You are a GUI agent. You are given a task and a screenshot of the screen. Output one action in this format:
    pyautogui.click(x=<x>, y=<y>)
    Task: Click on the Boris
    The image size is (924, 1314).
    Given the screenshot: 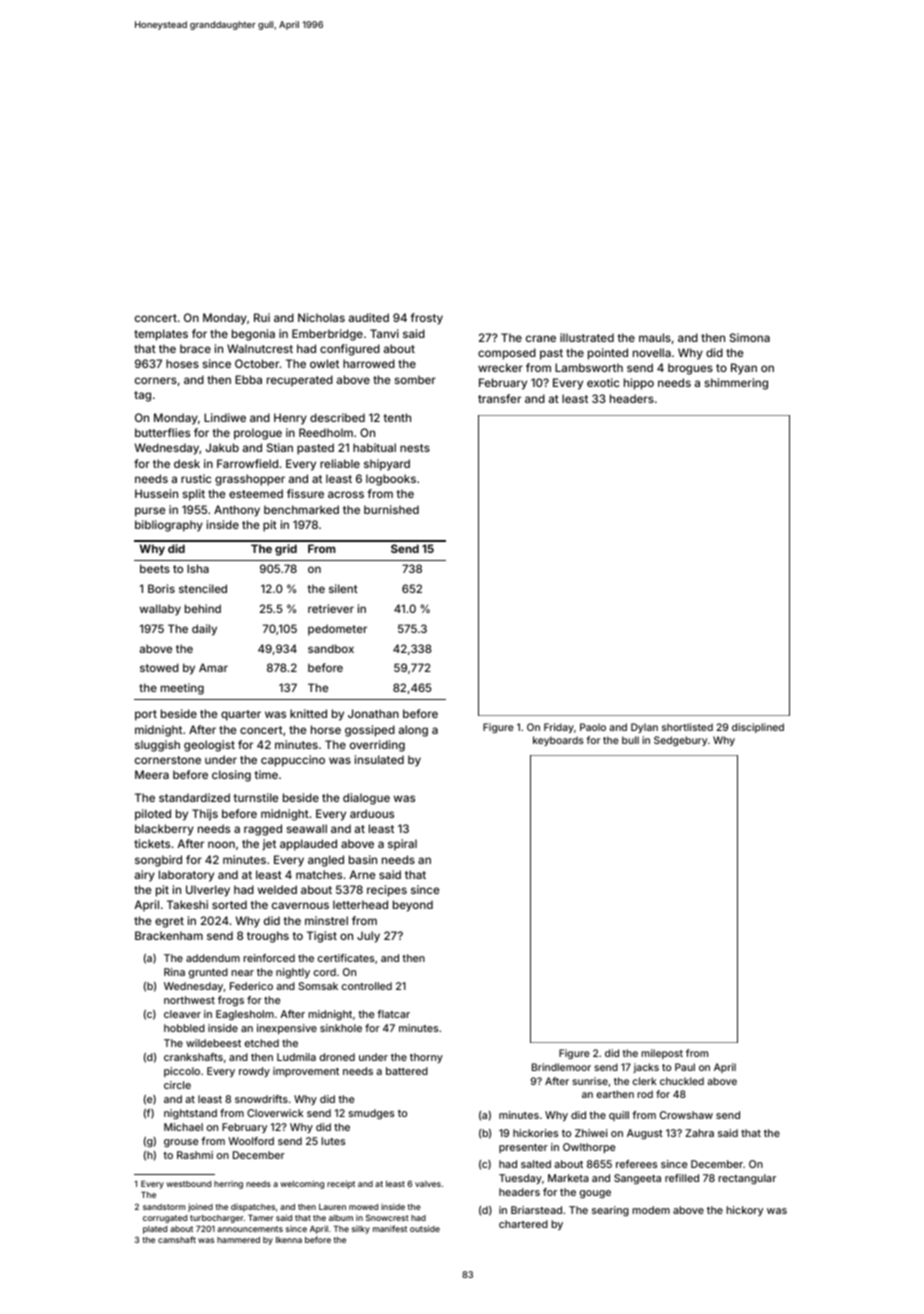 What is the action you would take?
    pyautogui.click(x=161, y=588)
